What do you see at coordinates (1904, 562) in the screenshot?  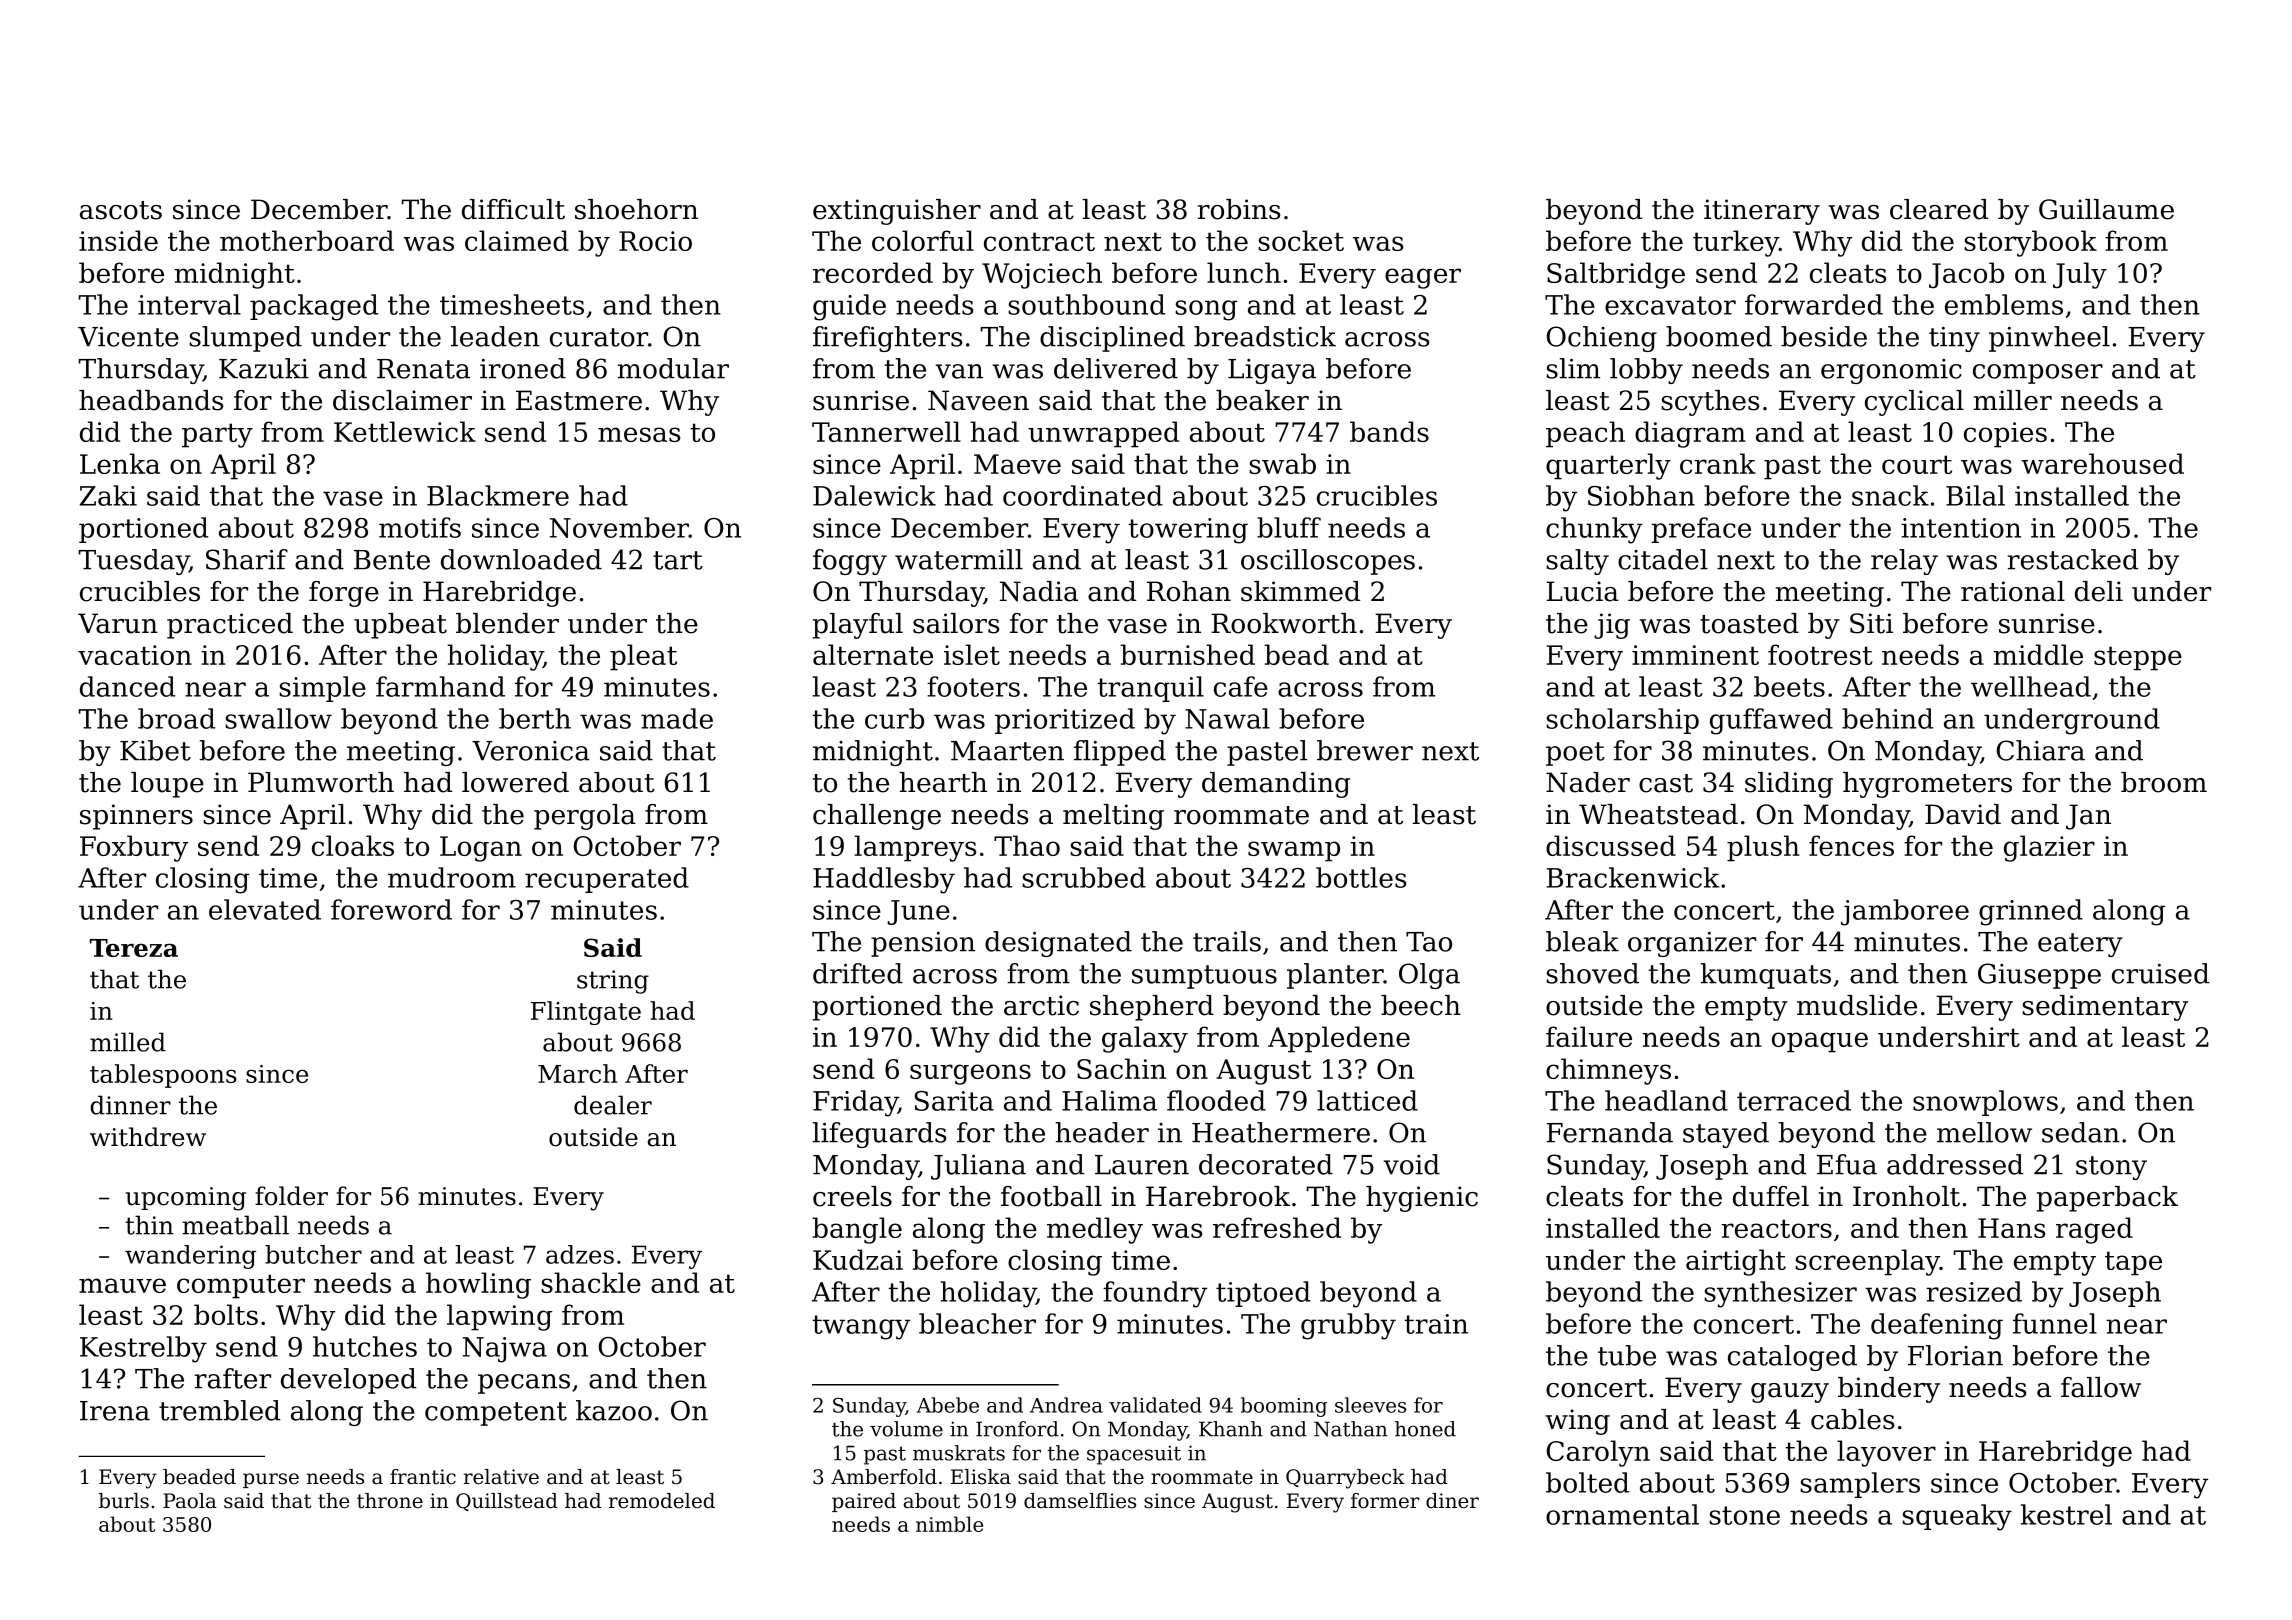 I see `relay` at bounding box center [1904, 562].
